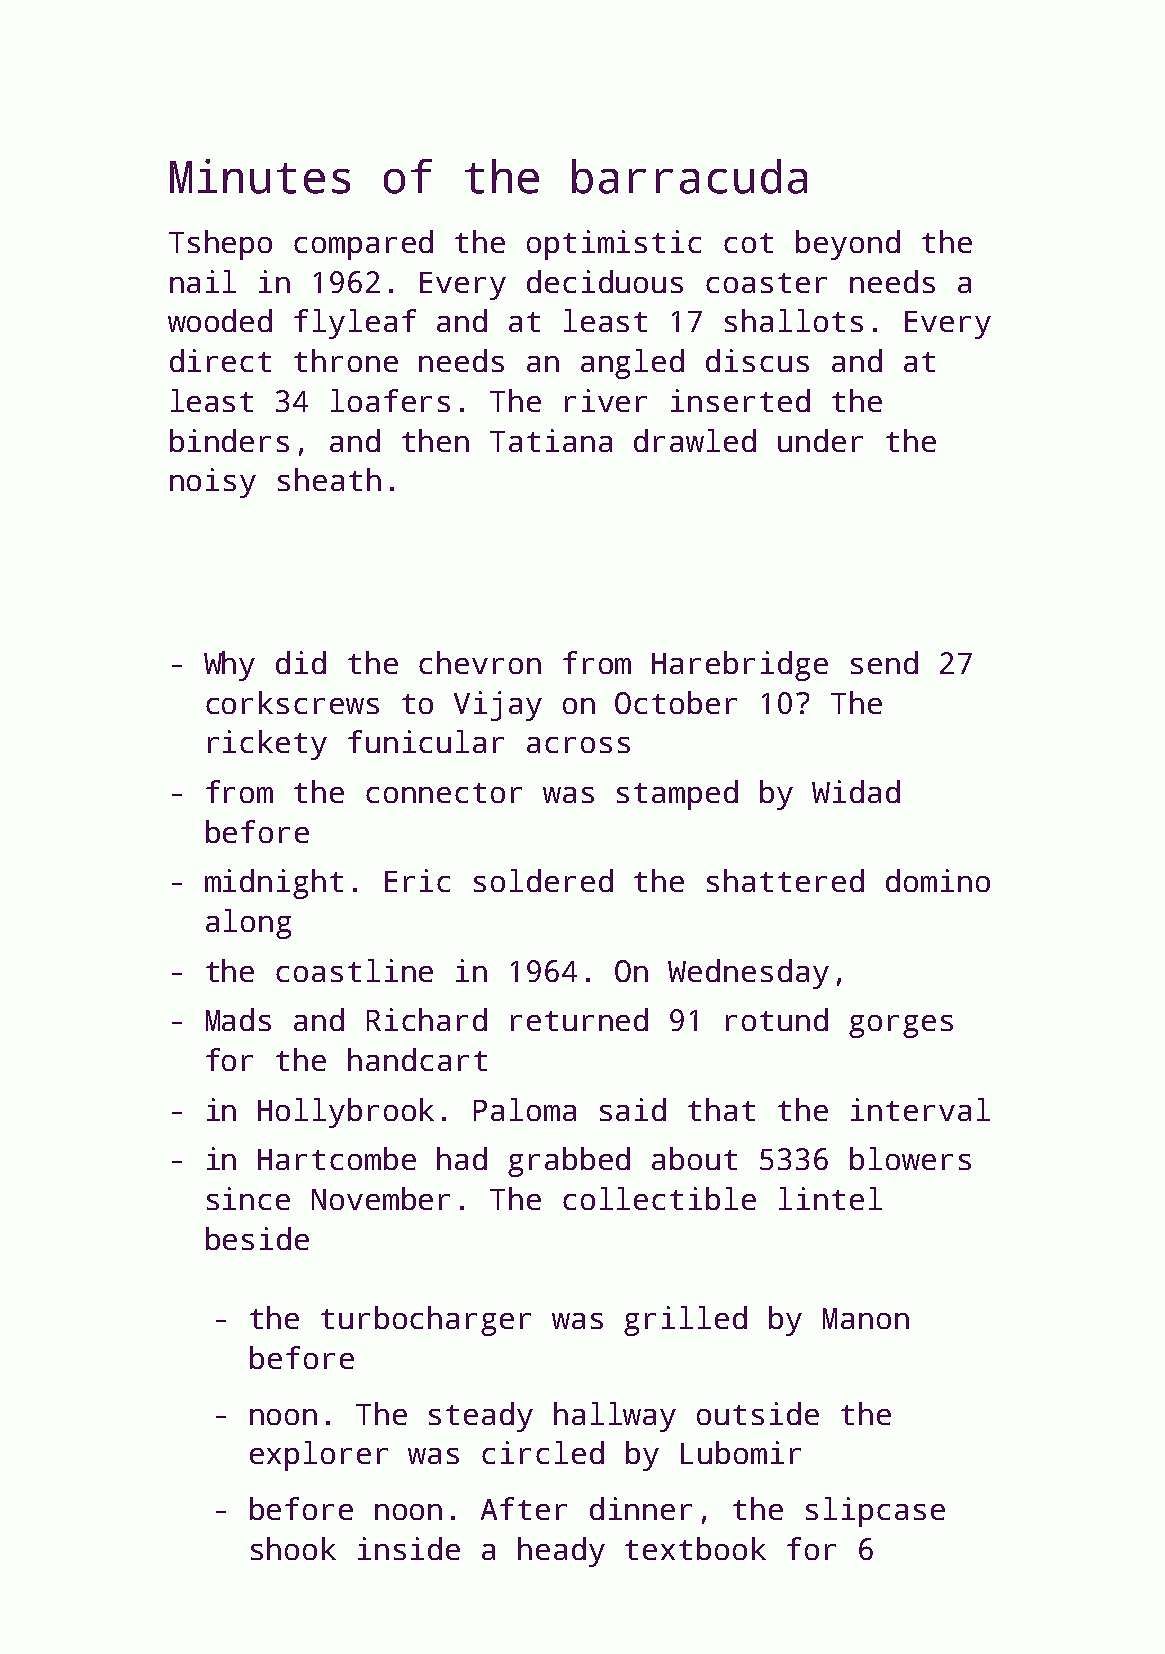  I want to click on October, so click(676, 702).
